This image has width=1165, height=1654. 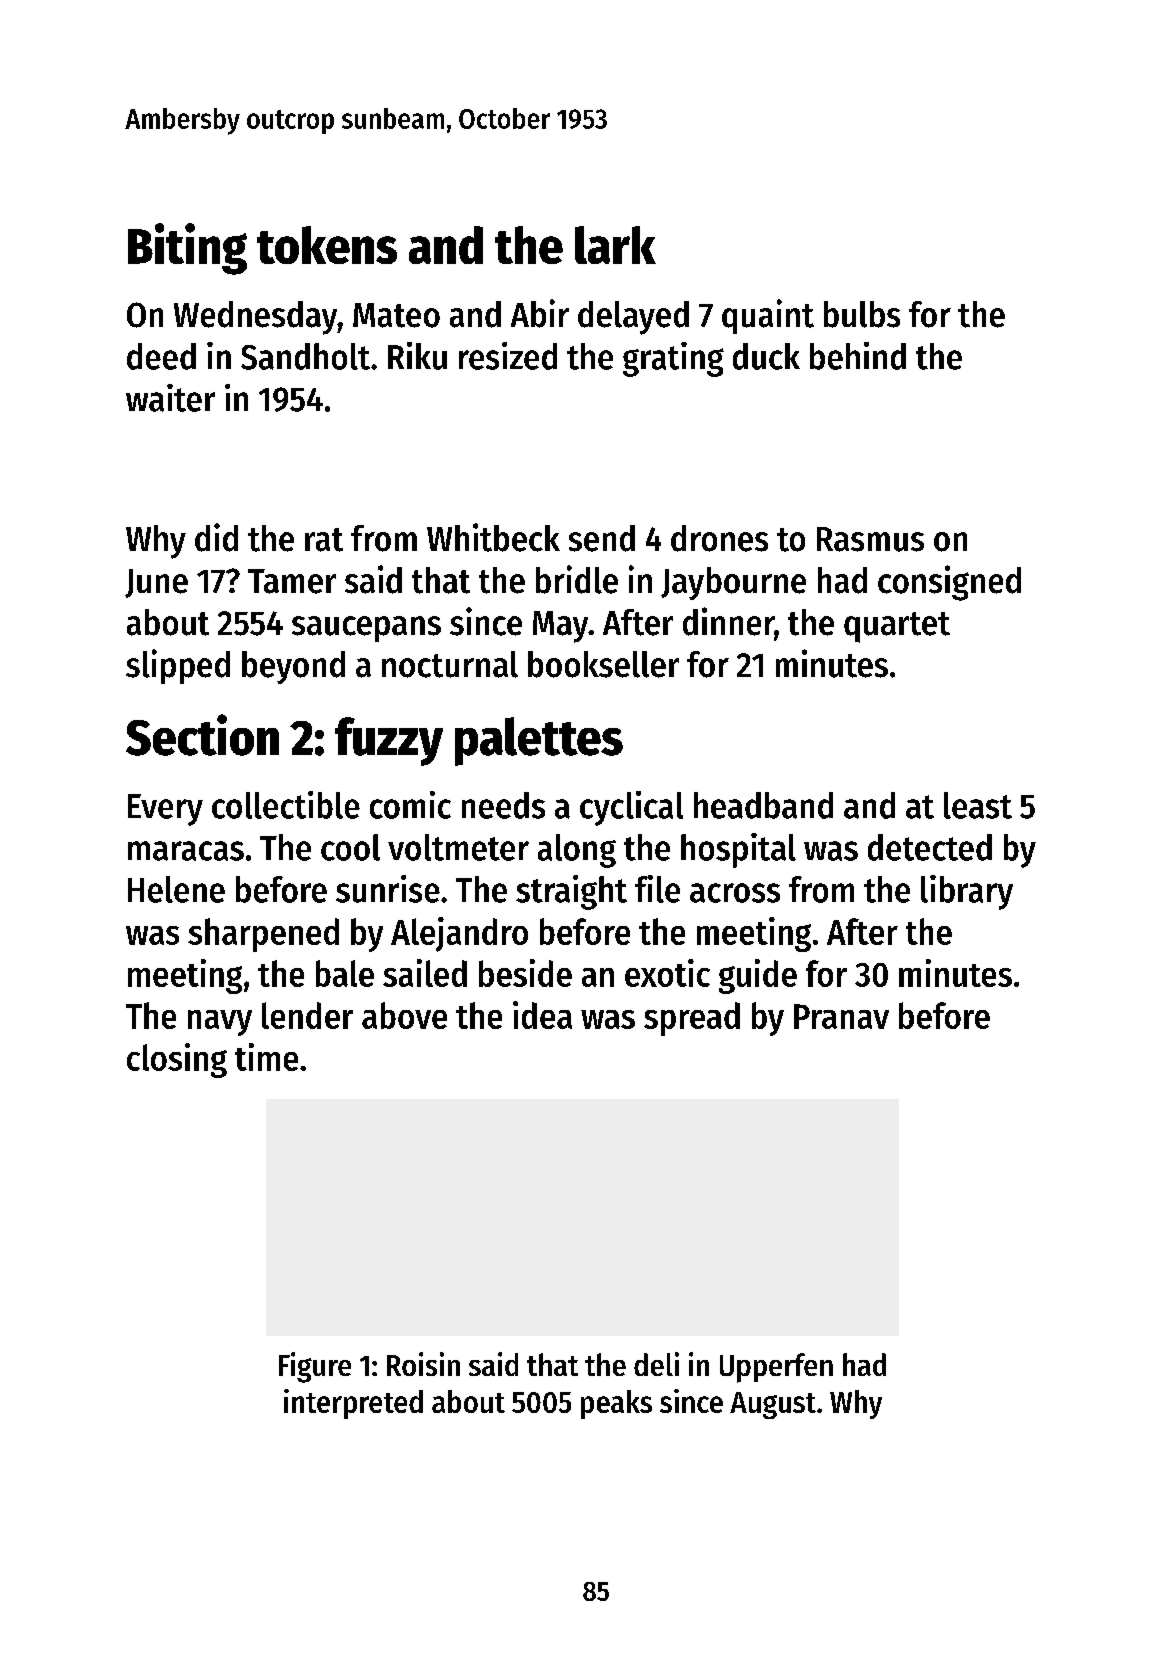 What do you see at coordinates (327, 245) in the image?
I see `tokens` at bounding box center [327, 245].
